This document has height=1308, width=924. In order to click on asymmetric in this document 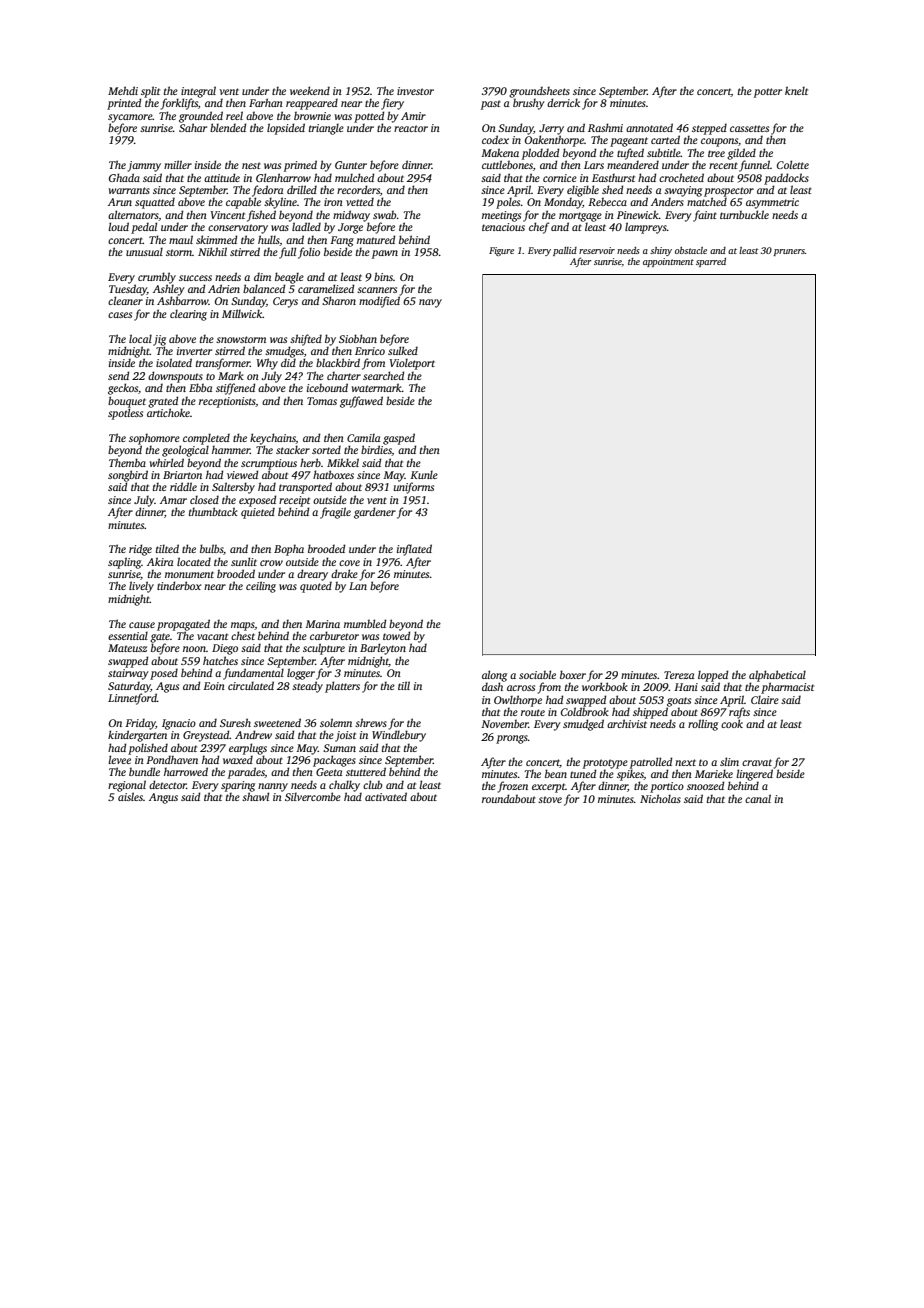, I will do `click(772, 203)`.
